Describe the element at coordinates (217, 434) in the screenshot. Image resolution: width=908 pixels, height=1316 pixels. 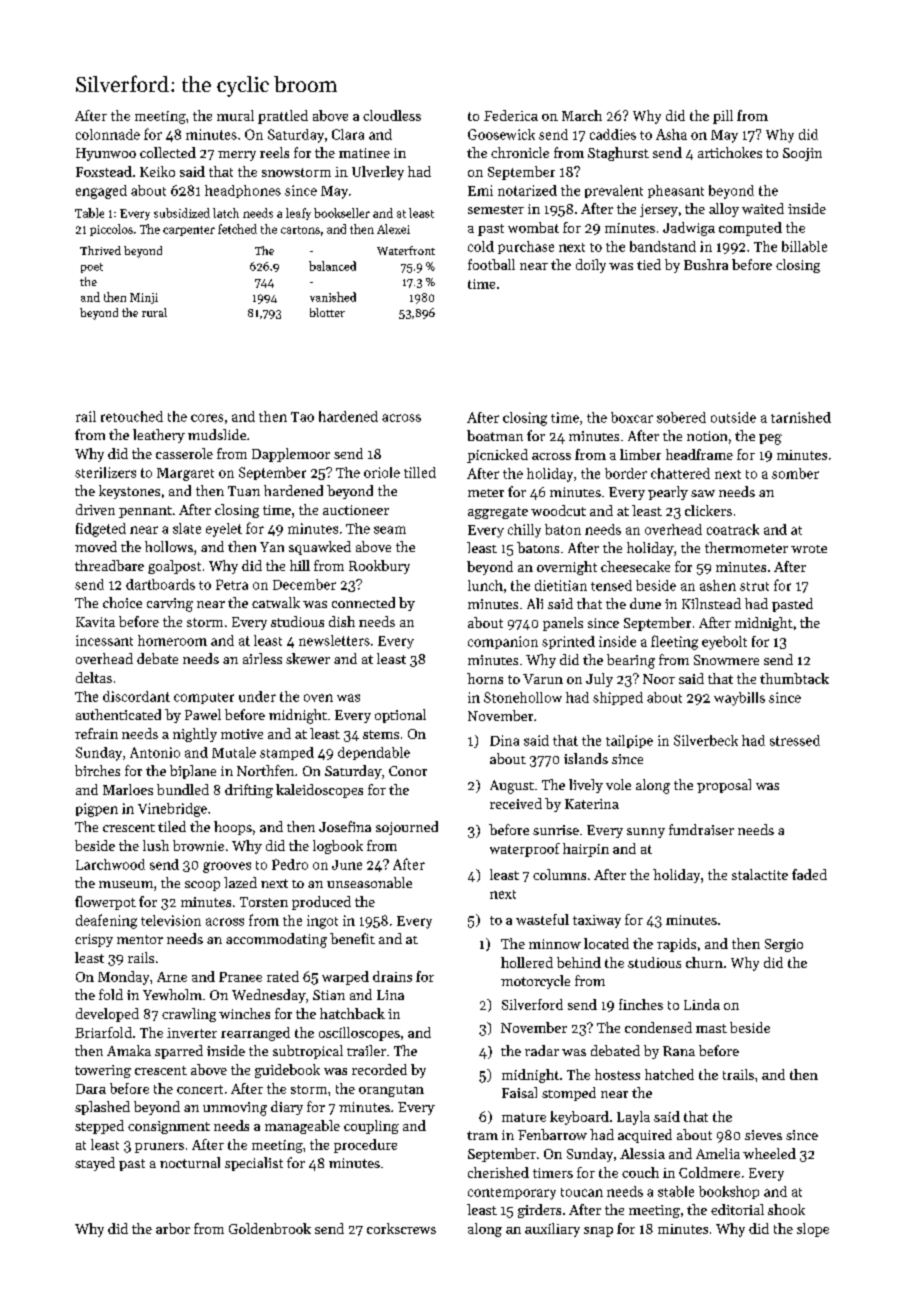
I see `mudslide` at that location.
